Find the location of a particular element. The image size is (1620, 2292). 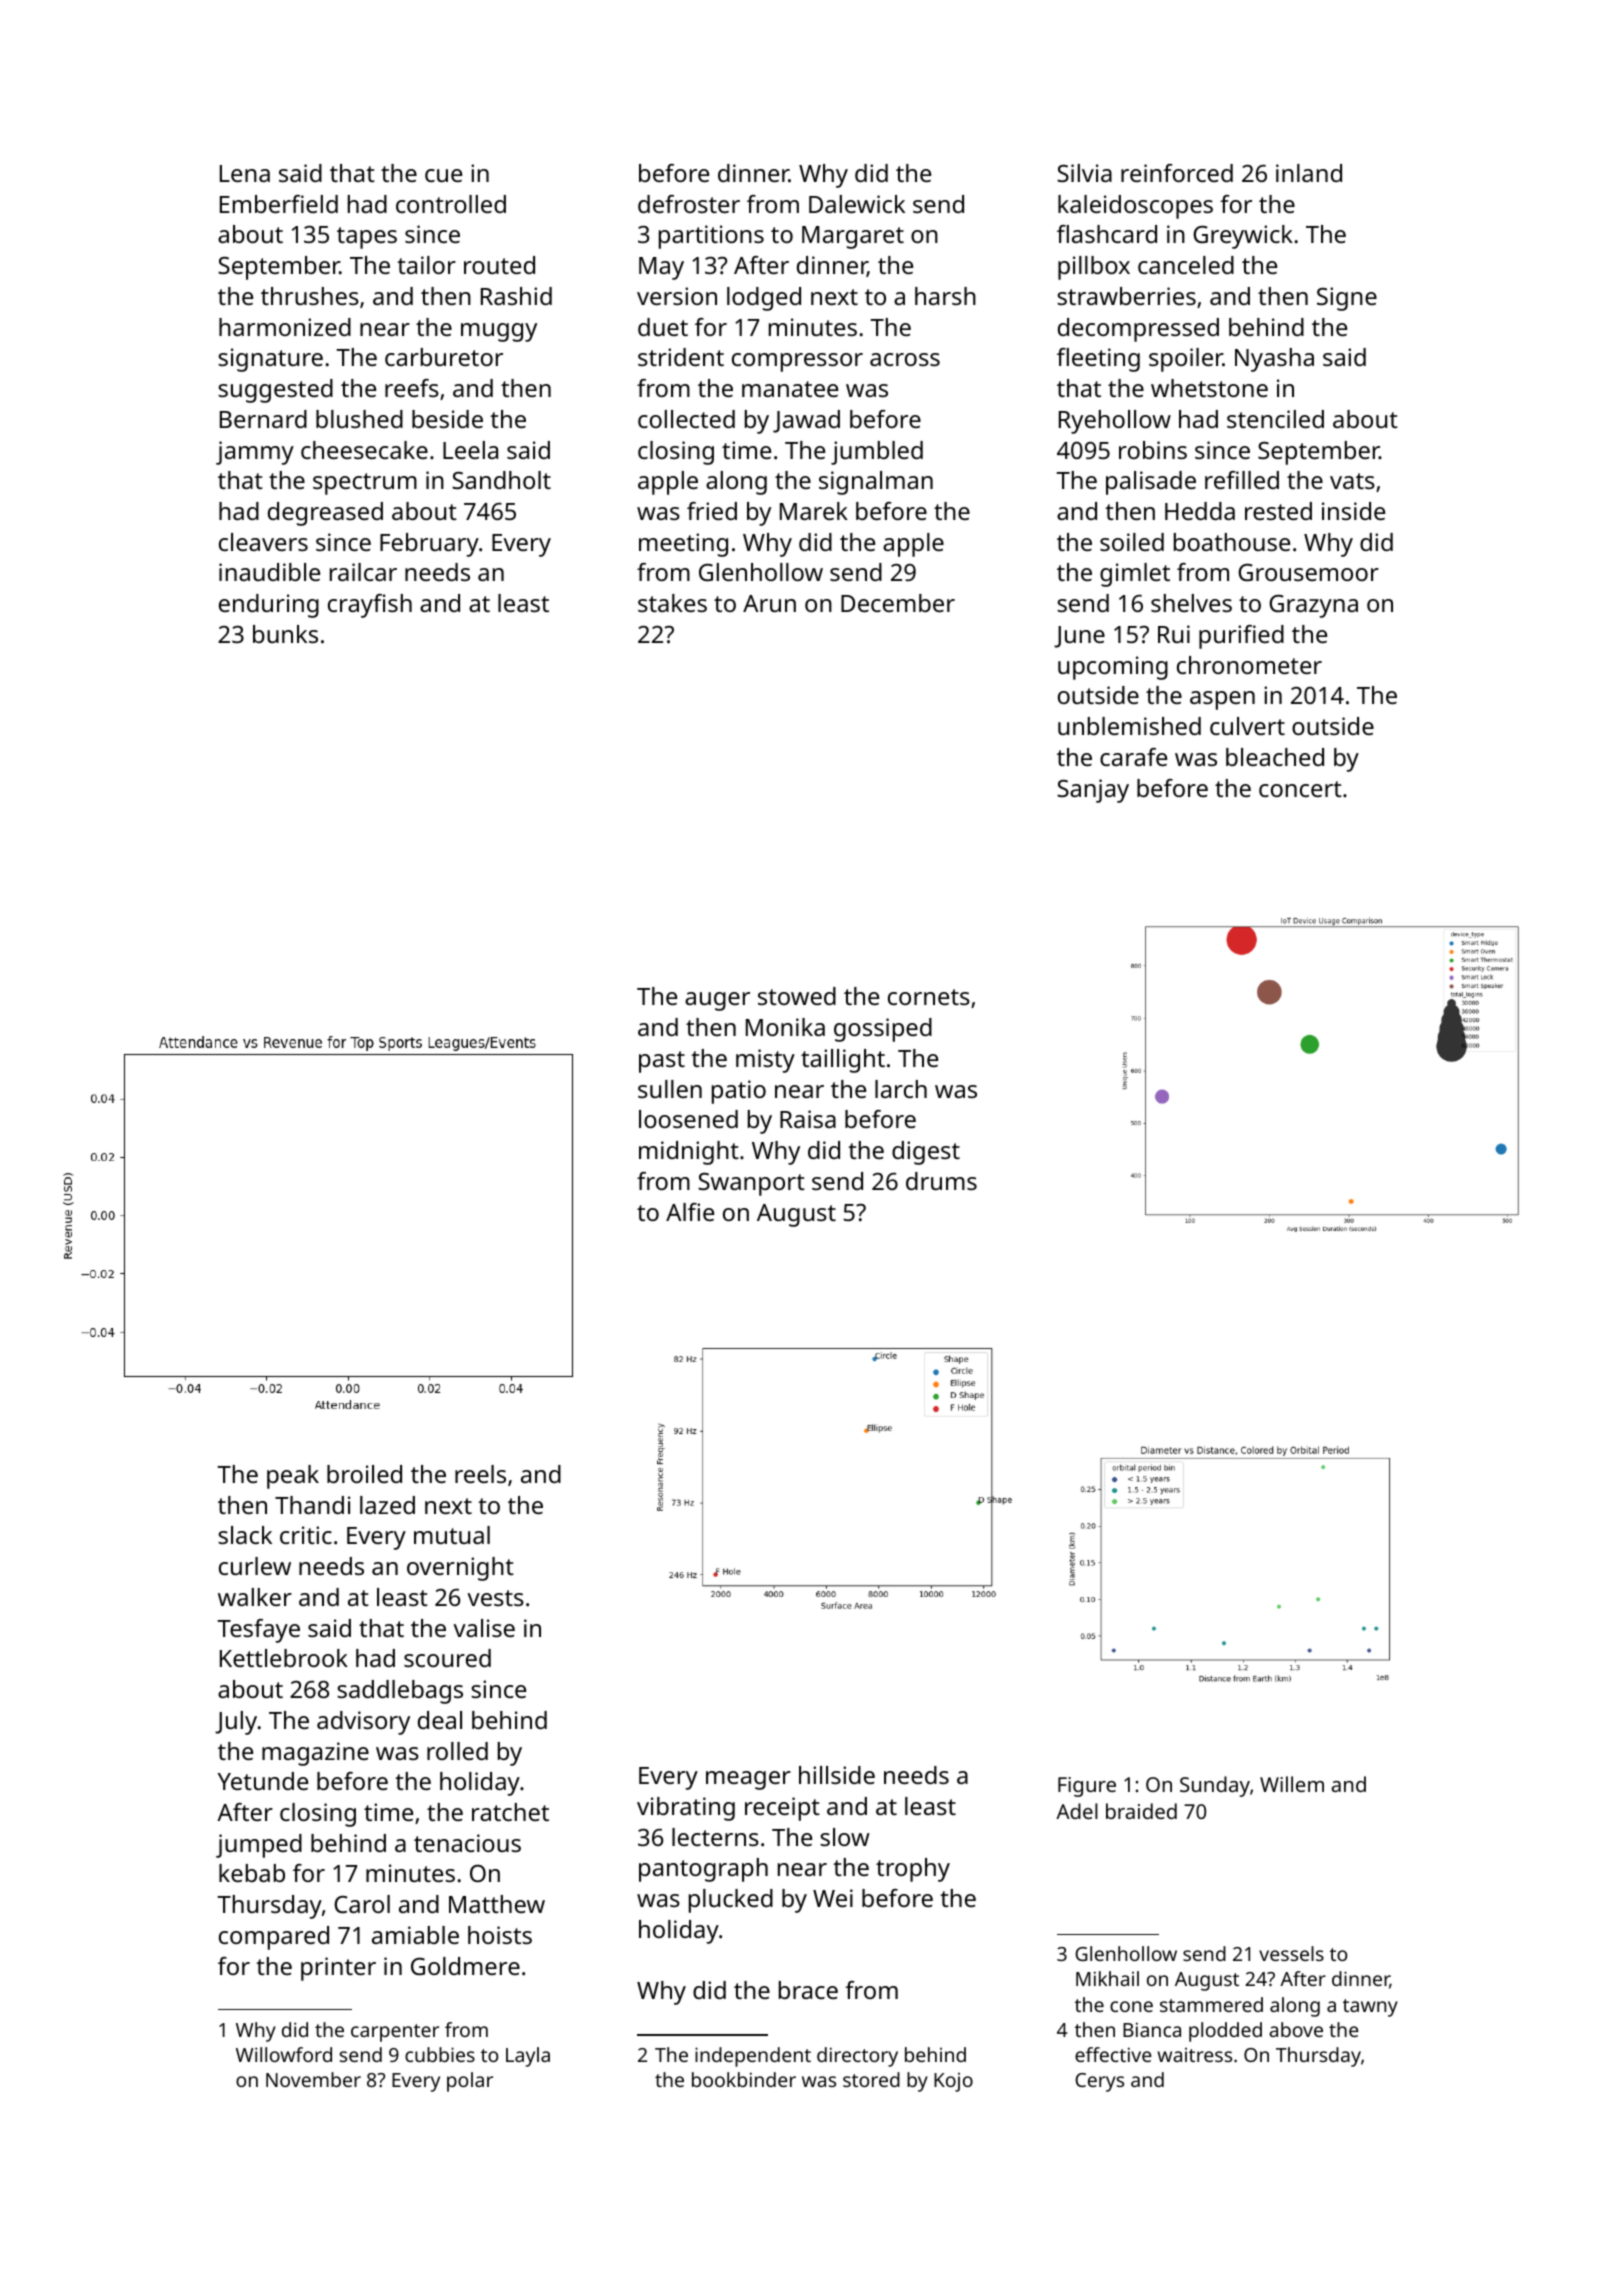

Willem is located at coordinates (1292, 1784).
